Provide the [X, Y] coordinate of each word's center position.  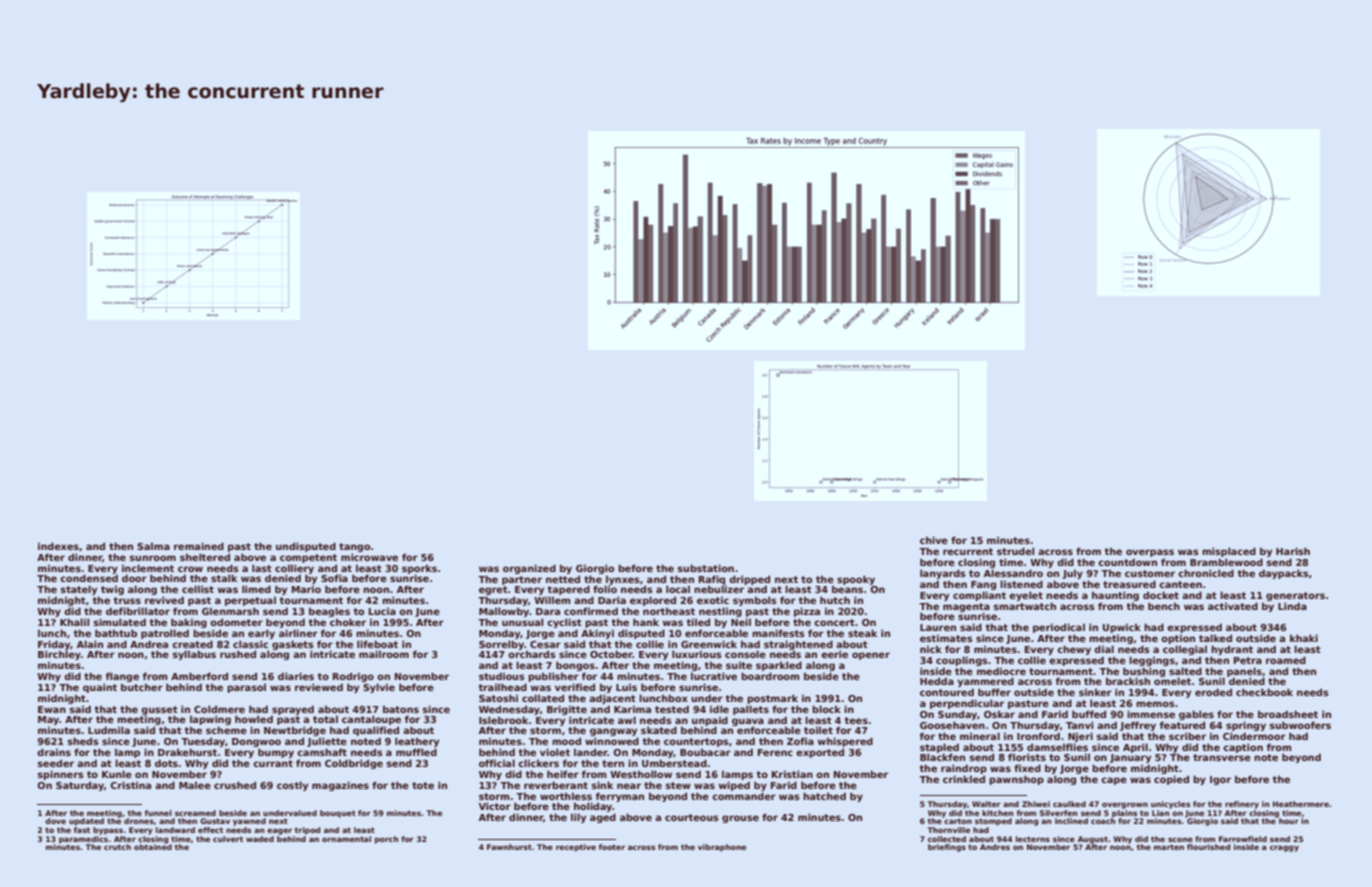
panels [1244, 672]
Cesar [545, 644]
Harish [1293, 551]
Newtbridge [295, 731]
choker [348, 622]
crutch [117, 847]
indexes [58, 546]
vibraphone [722, 848]
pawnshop [1016, 780]
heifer [563, 774]
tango [354, 547]
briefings [947, 848]
